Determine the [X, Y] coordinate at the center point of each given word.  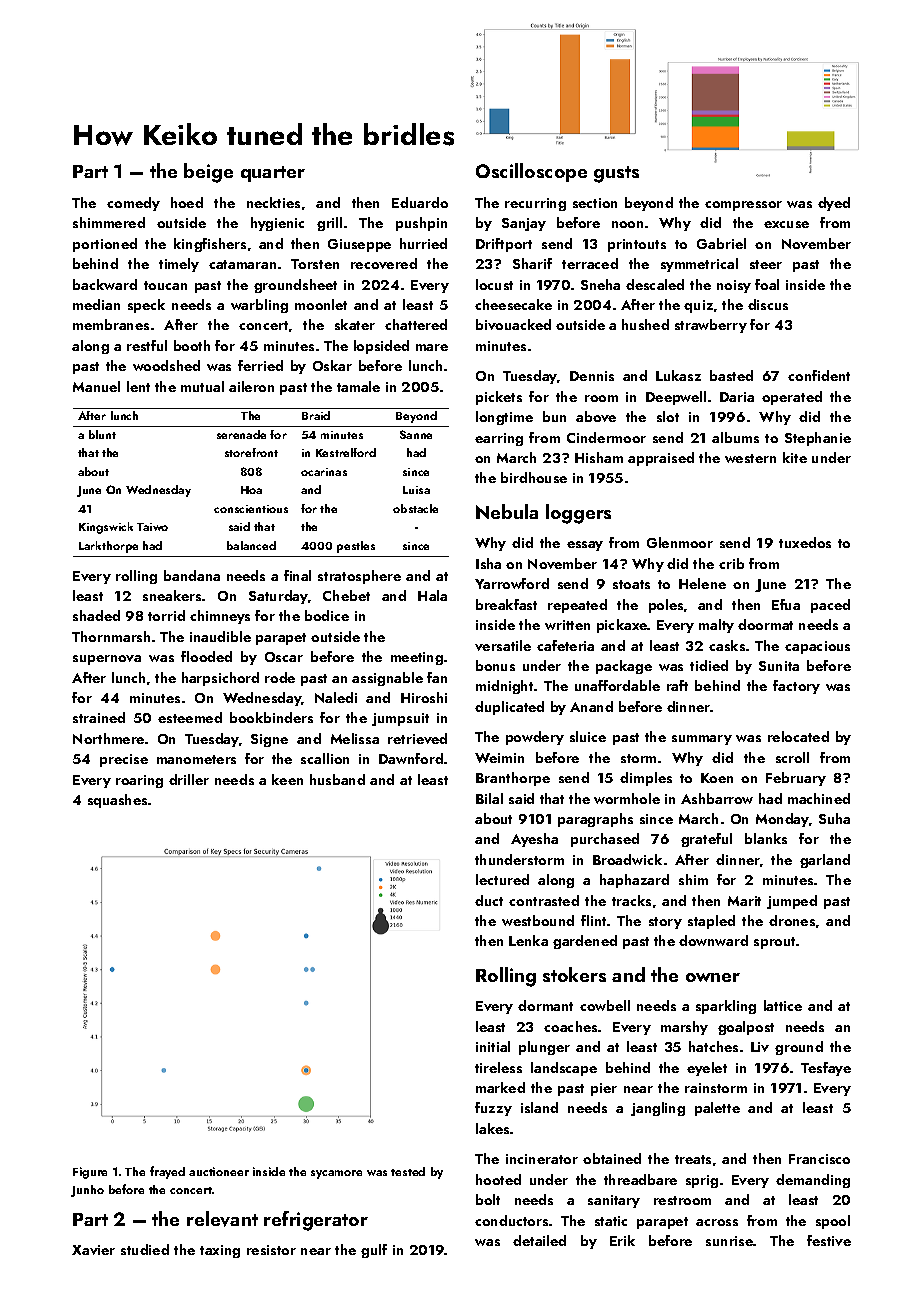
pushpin [421, 224]
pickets [499, 398]
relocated [798, 736]
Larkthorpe [108, 547]
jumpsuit [400, 719]
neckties [273, 202]
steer [766, 264]
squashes [117, 801]
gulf [374, 1251]
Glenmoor [680, 542]
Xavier [93, 1250]
